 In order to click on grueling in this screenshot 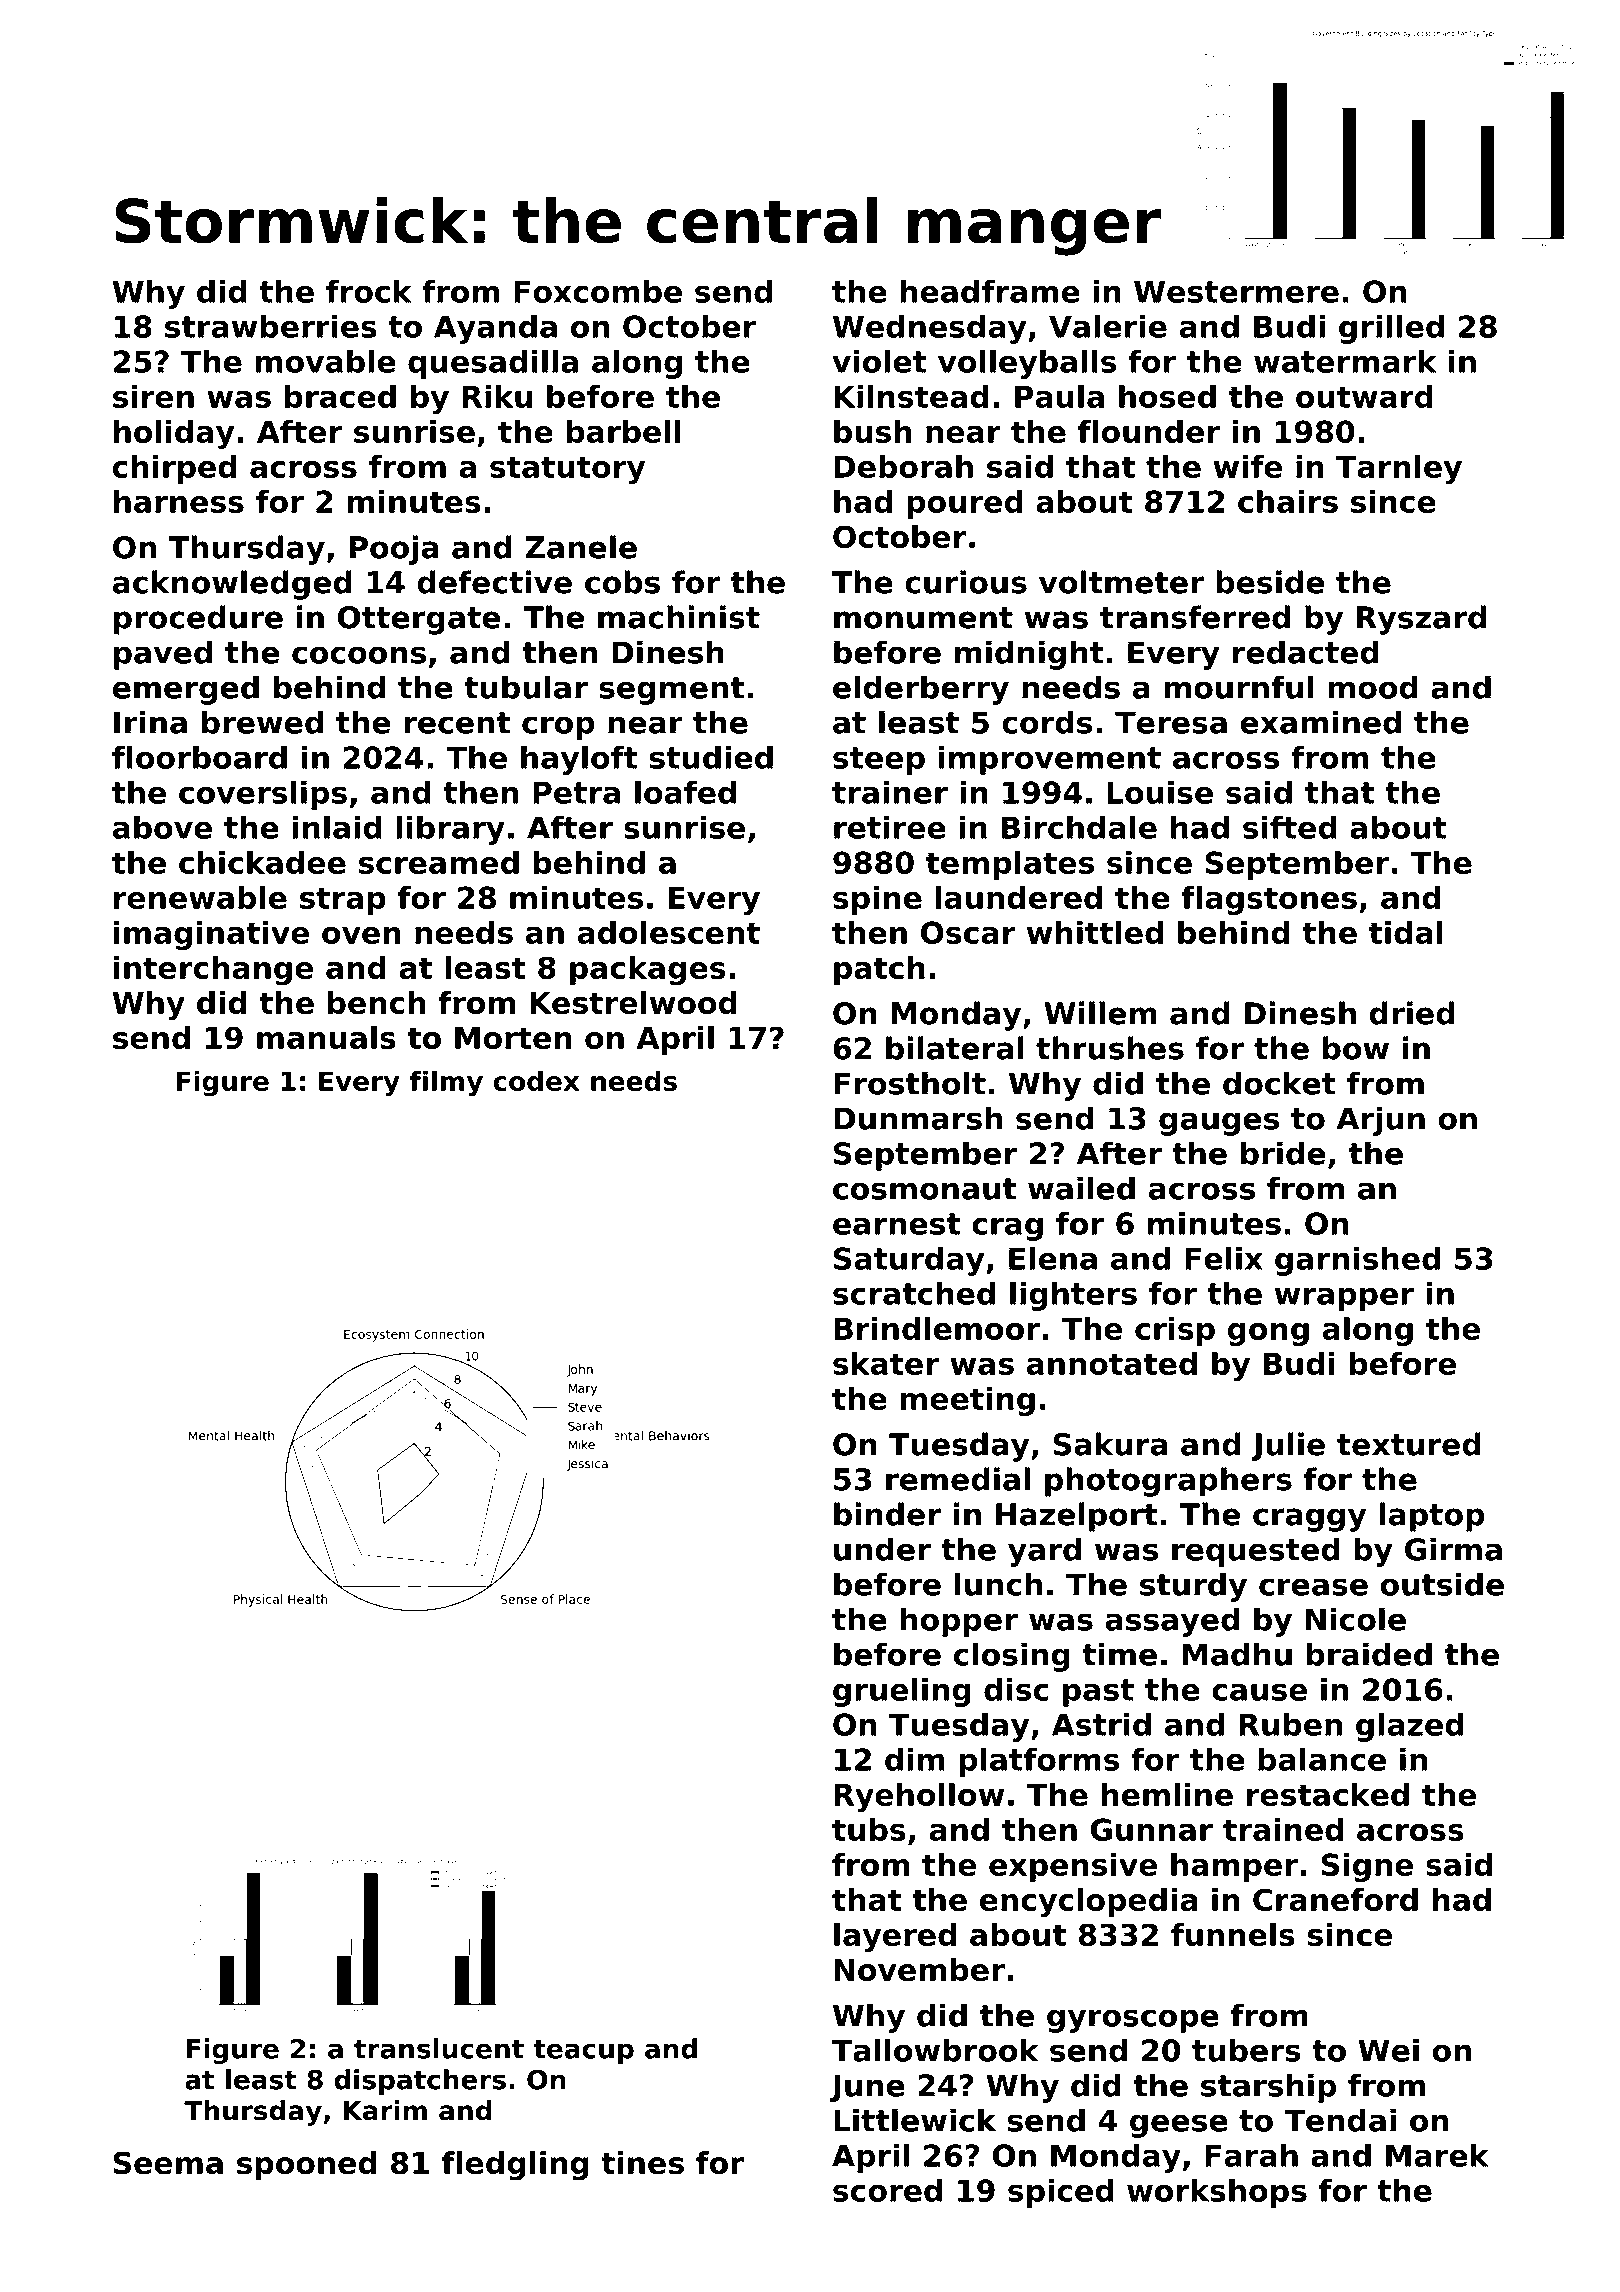, I will do `click(902, 1692)`.
